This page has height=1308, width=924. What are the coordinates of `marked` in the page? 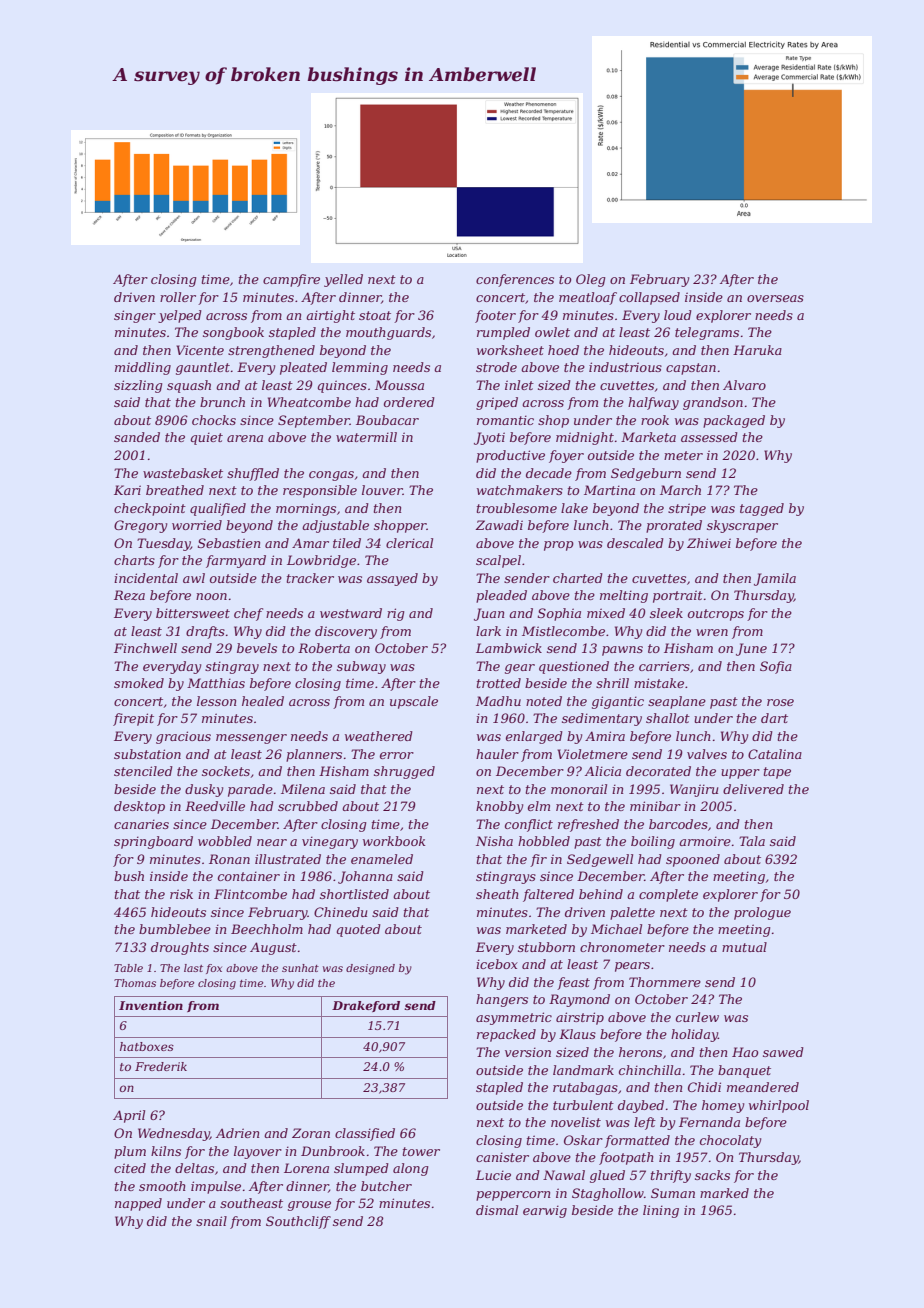 It's located at (724, 1193).
